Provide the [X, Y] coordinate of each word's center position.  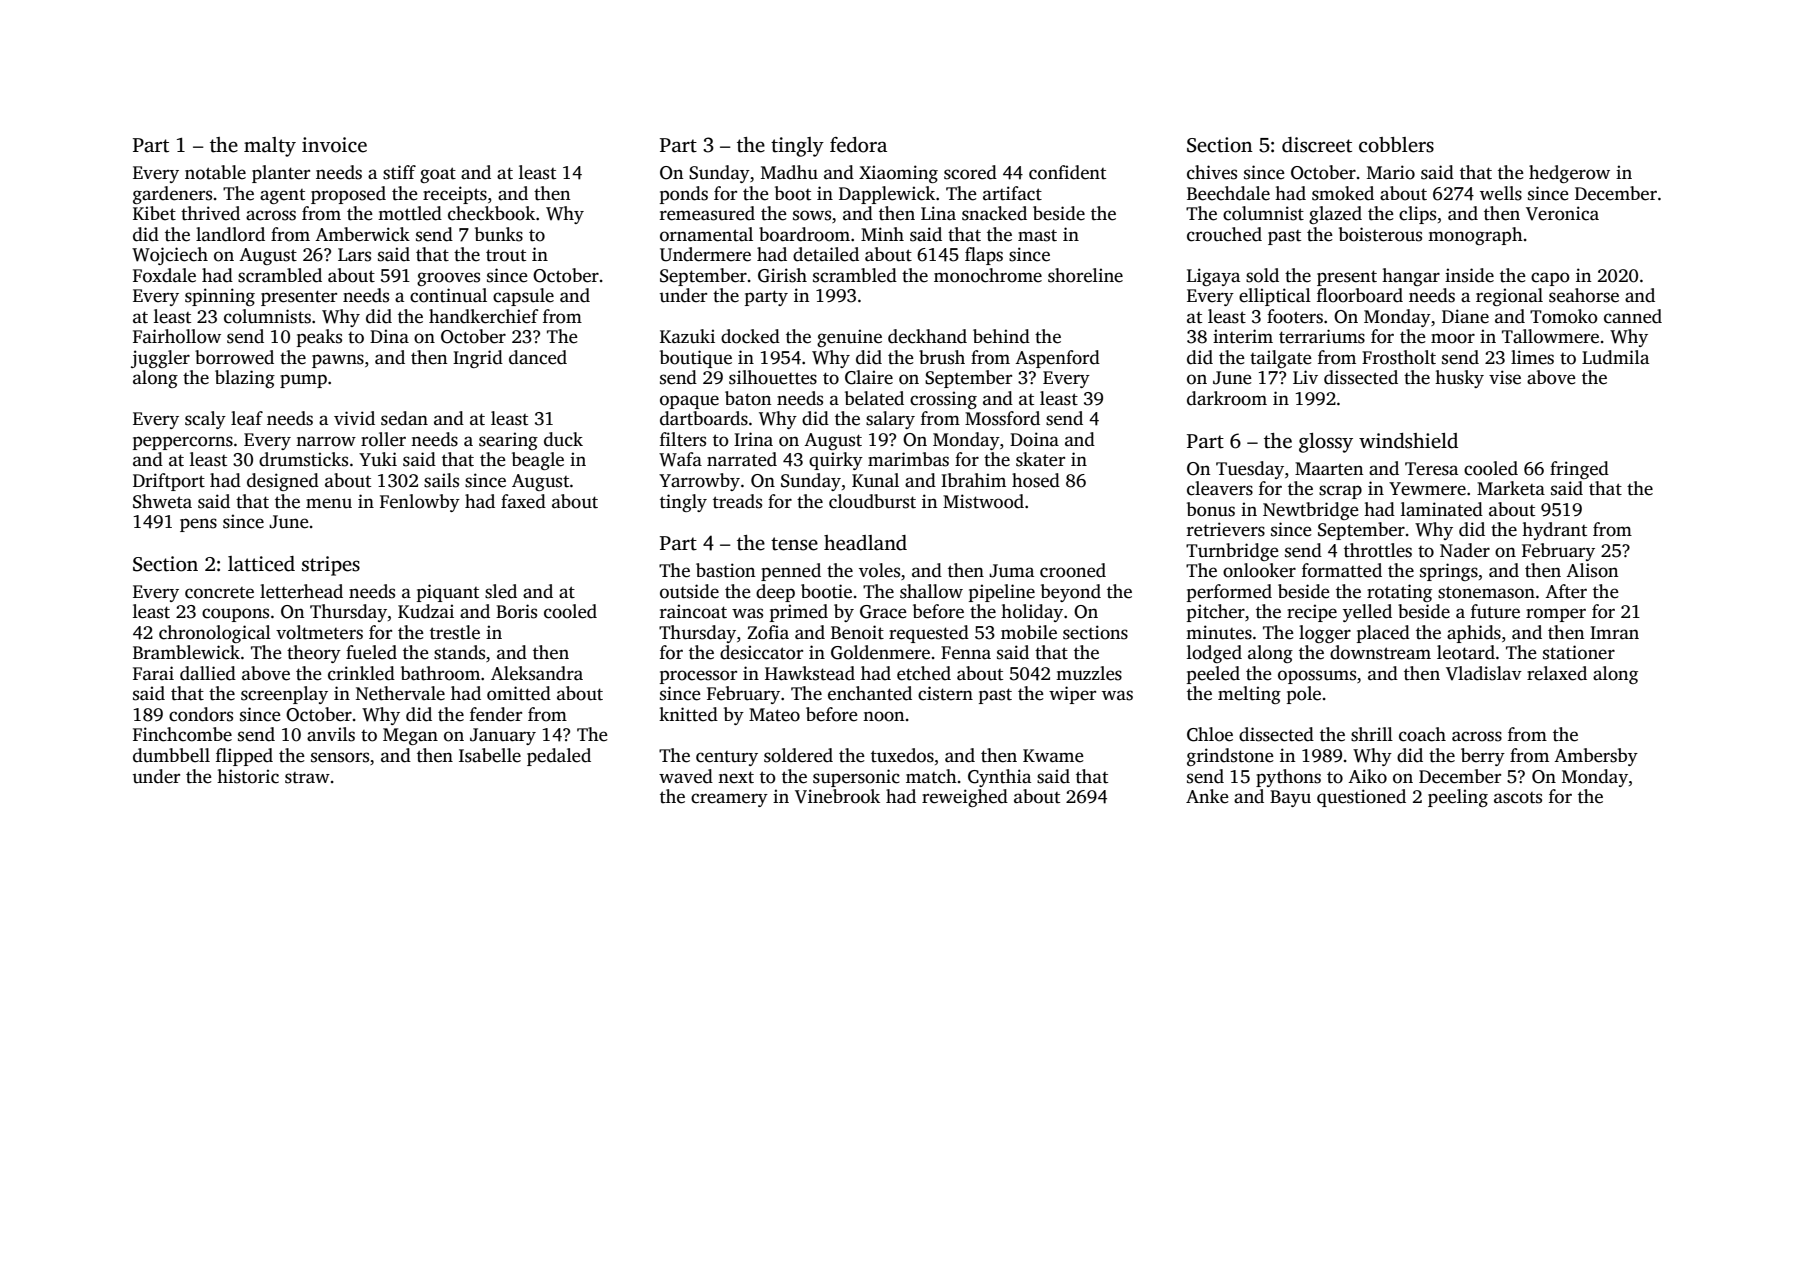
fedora [858, 145]
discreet [1317, 145]
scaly [205, 420]
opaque [689, 402]
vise [1505, 377]
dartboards [704, 418]
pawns [338, 361]
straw [307, 778]
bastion [725, 570]
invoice [334, 145]
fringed [1579, 470]
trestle [455, 632]
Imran [1614, 633]
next [736, 777]
